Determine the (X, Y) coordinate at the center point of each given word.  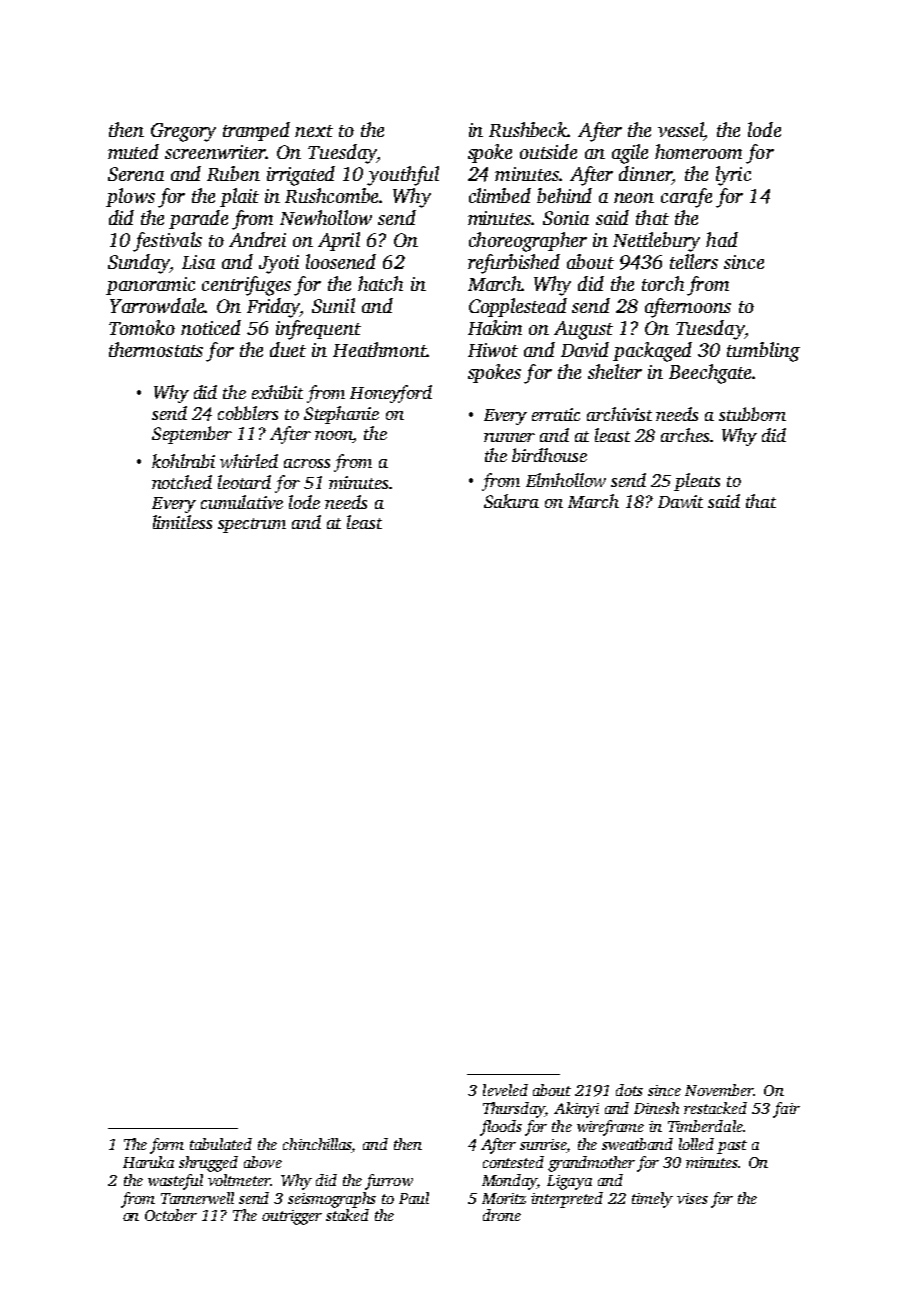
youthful (403, 176)
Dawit (680, 501)
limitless (182, 522)
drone (502, 1215)
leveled (505, 1090)
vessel (681, 129)
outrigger (292, 1217)
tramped (256, 131)
